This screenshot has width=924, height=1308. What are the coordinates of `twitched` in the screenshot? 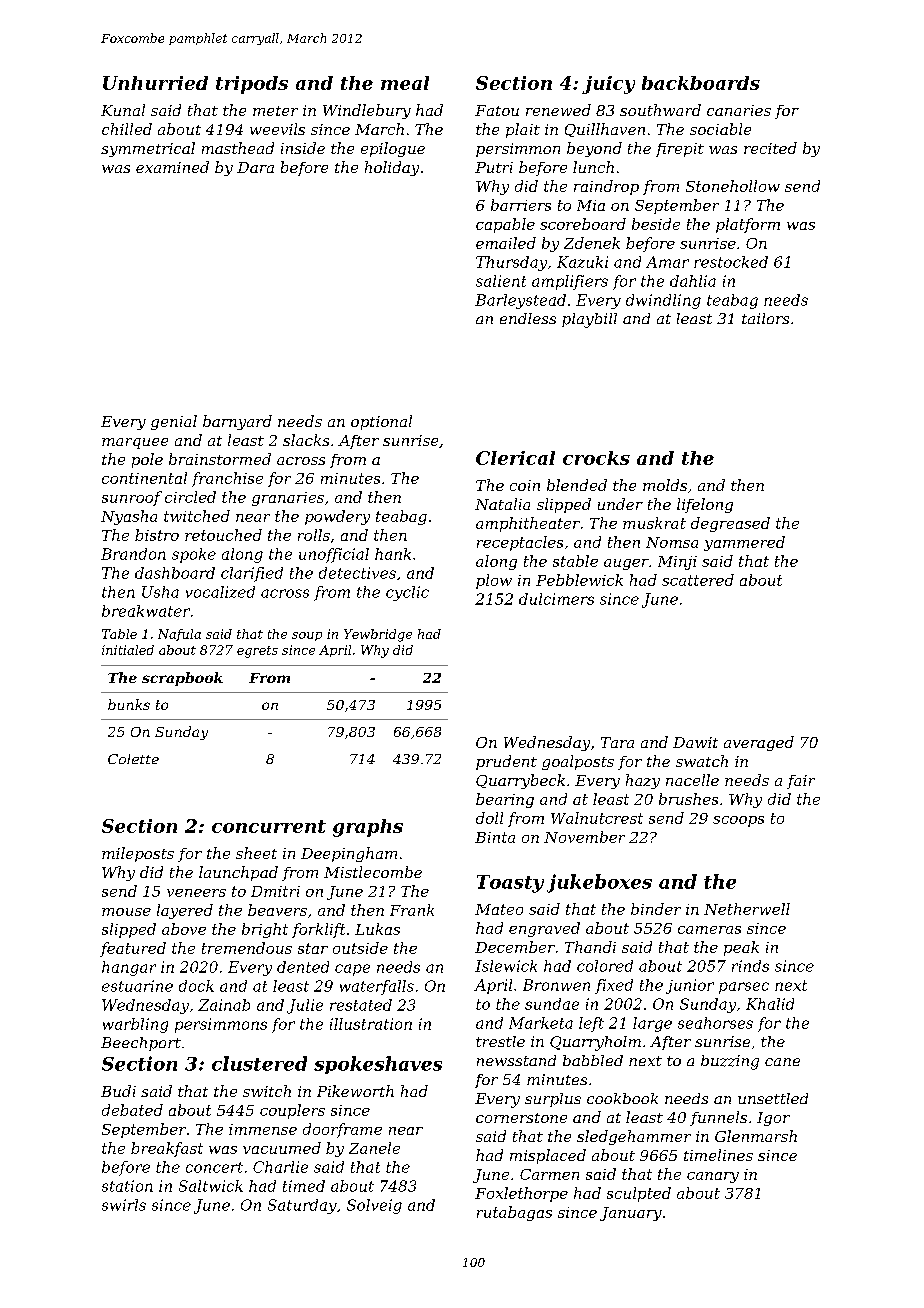 It's located at (197, 516).
